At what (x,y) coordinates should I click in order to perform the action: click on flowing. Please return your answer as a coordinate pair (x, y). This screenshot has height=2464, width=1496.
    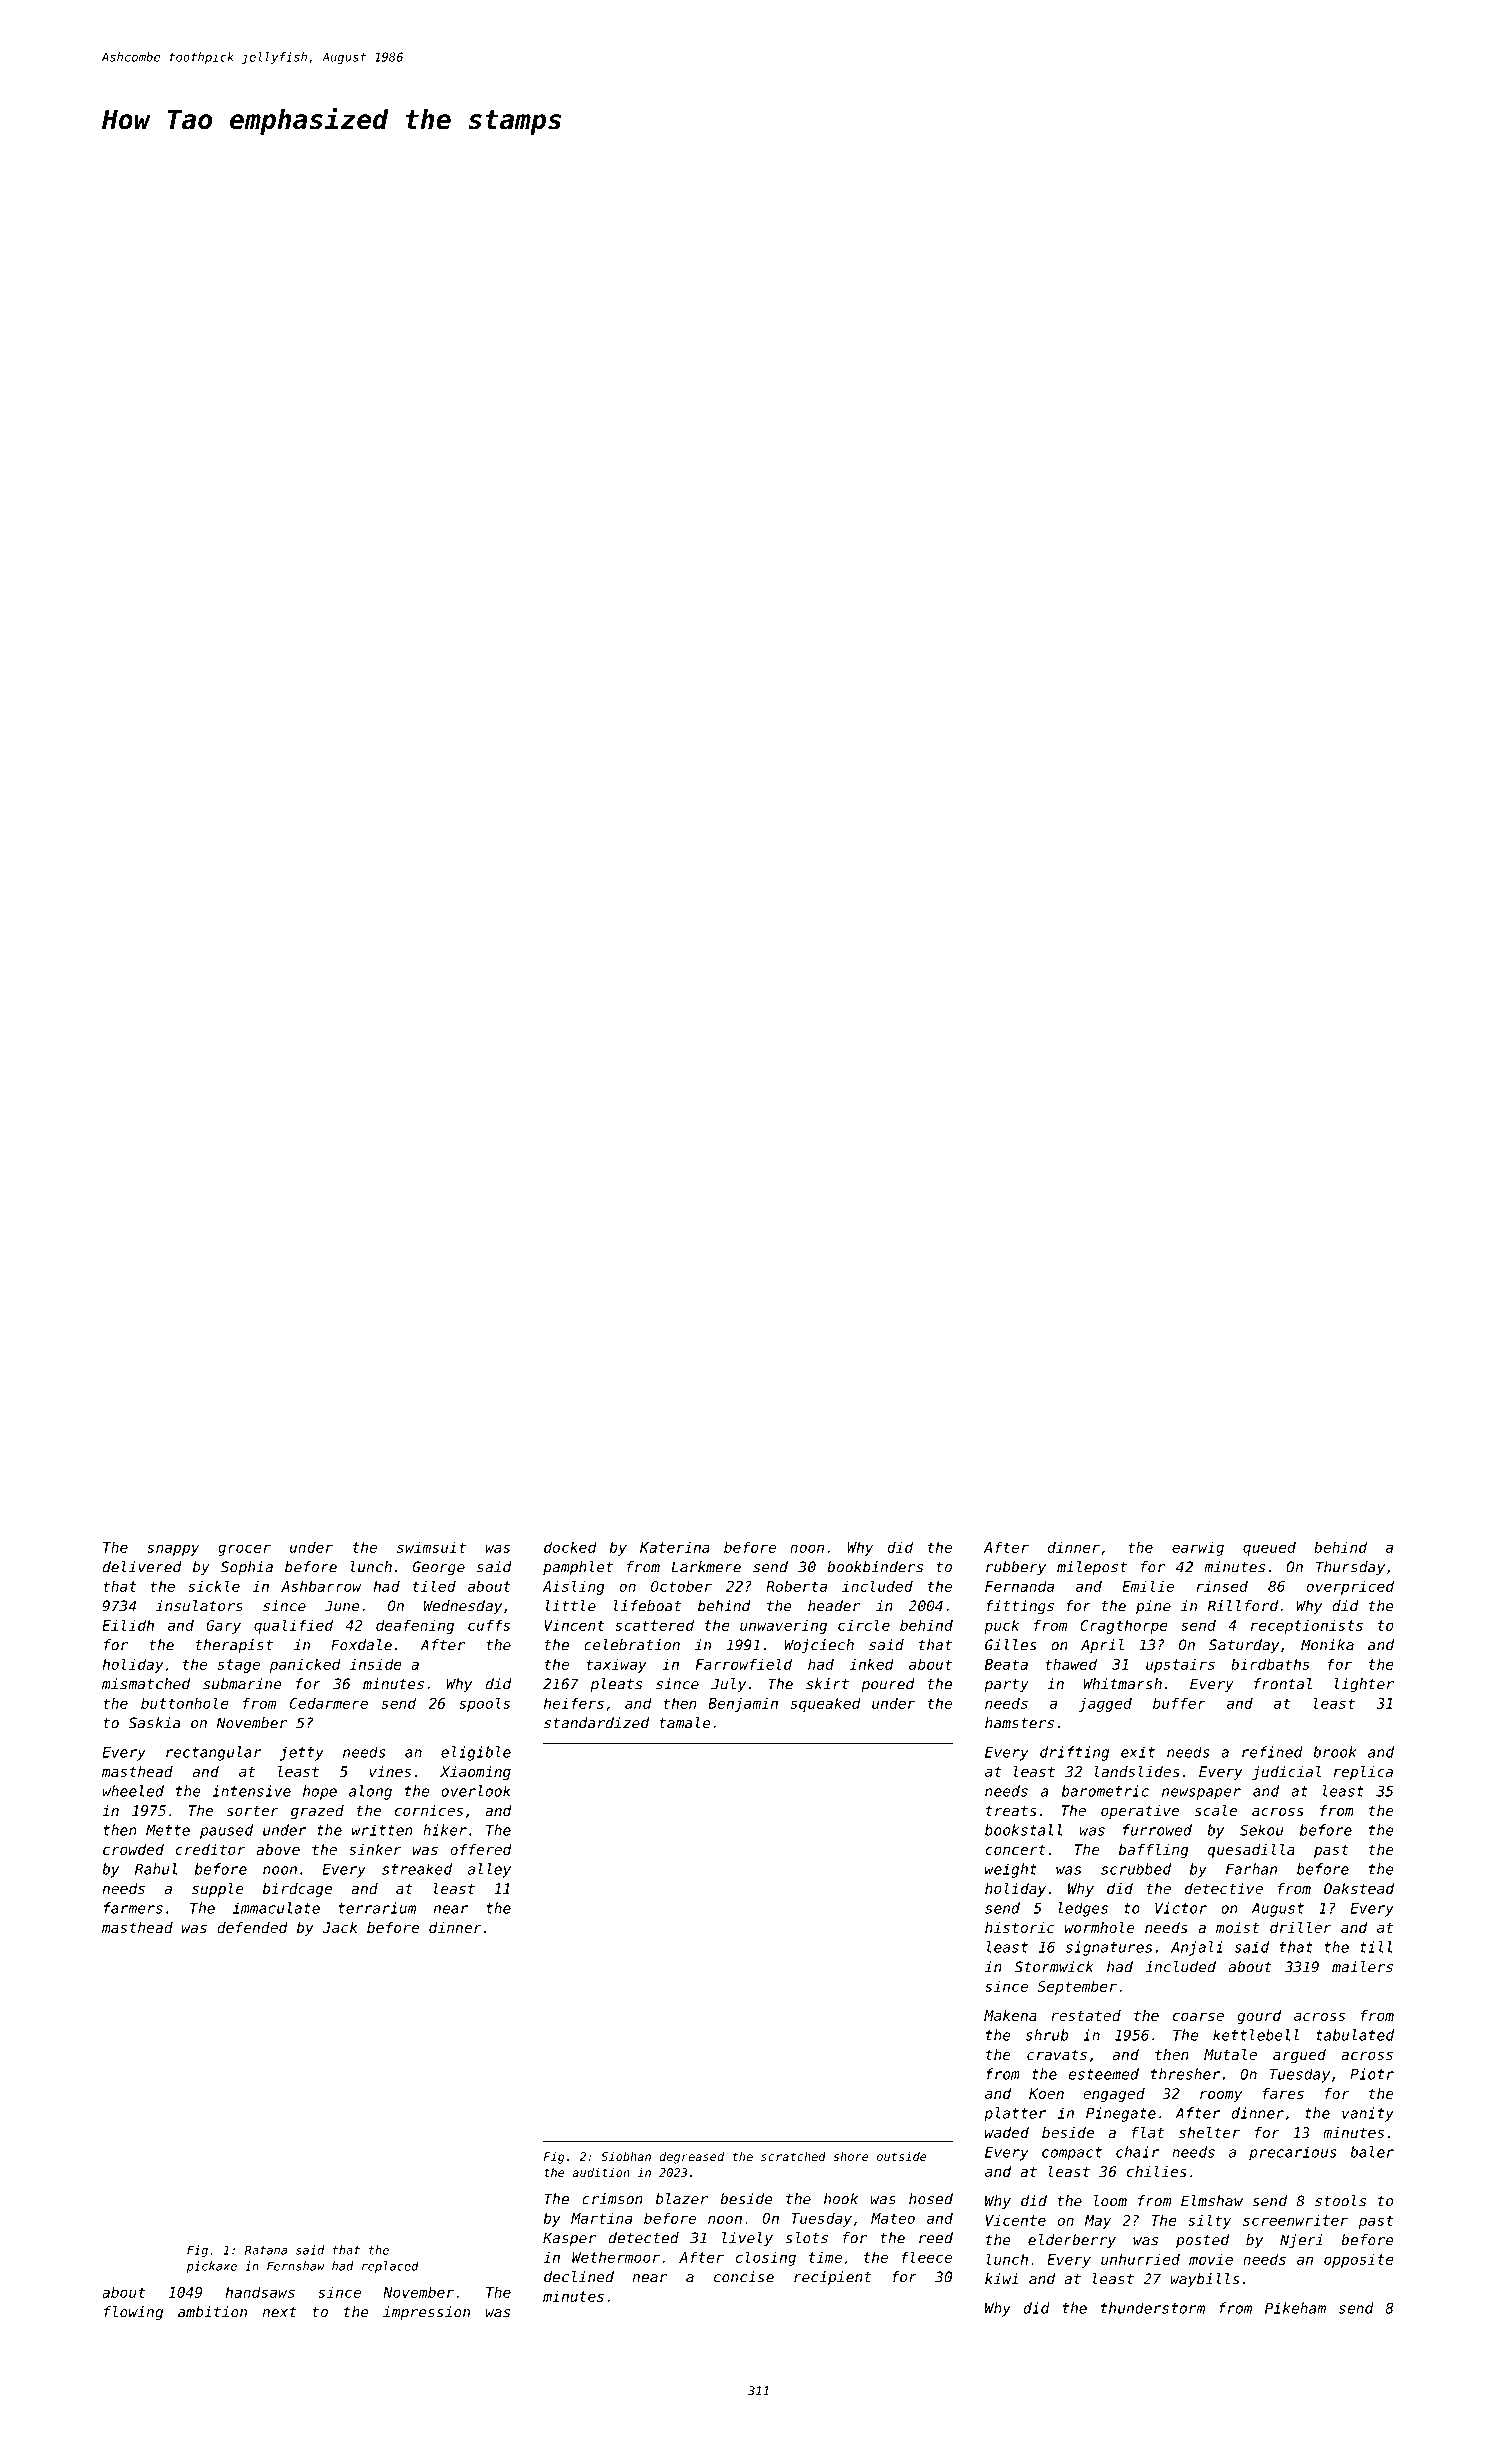
    Looking at the image, I should click on (133, 2313).
